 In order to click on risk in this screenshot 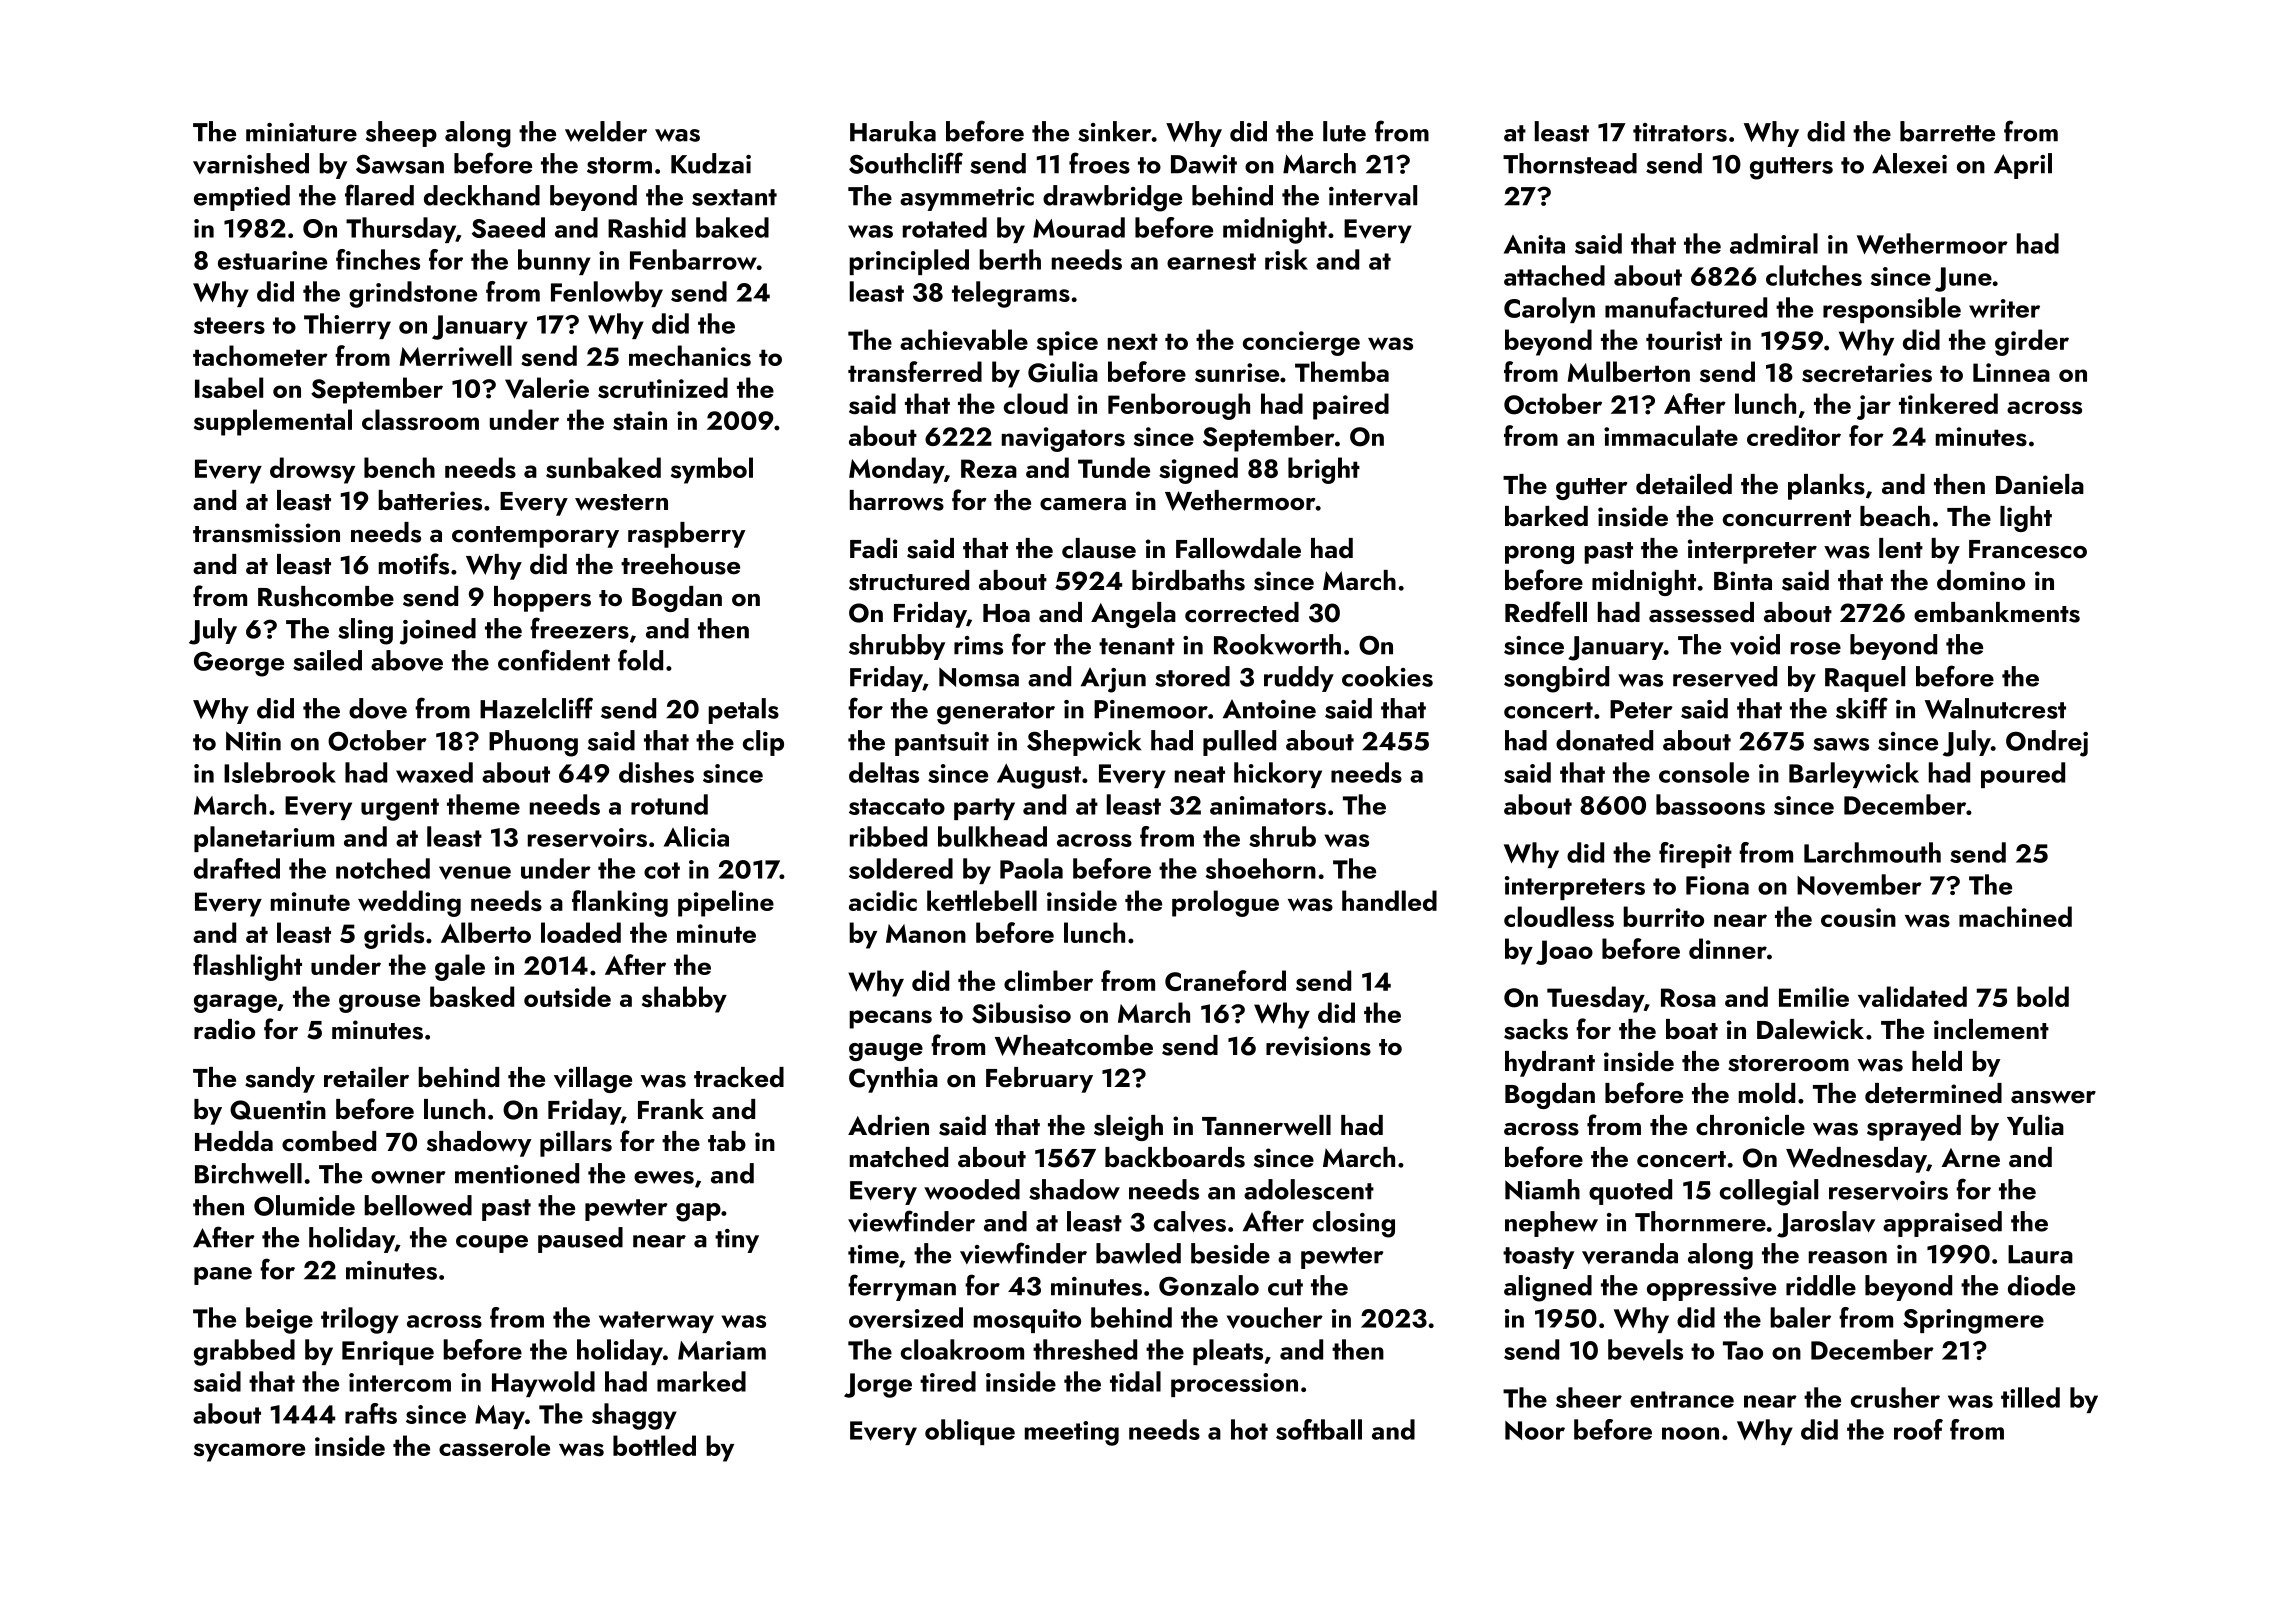, I will do `click(1286, 259)`.
